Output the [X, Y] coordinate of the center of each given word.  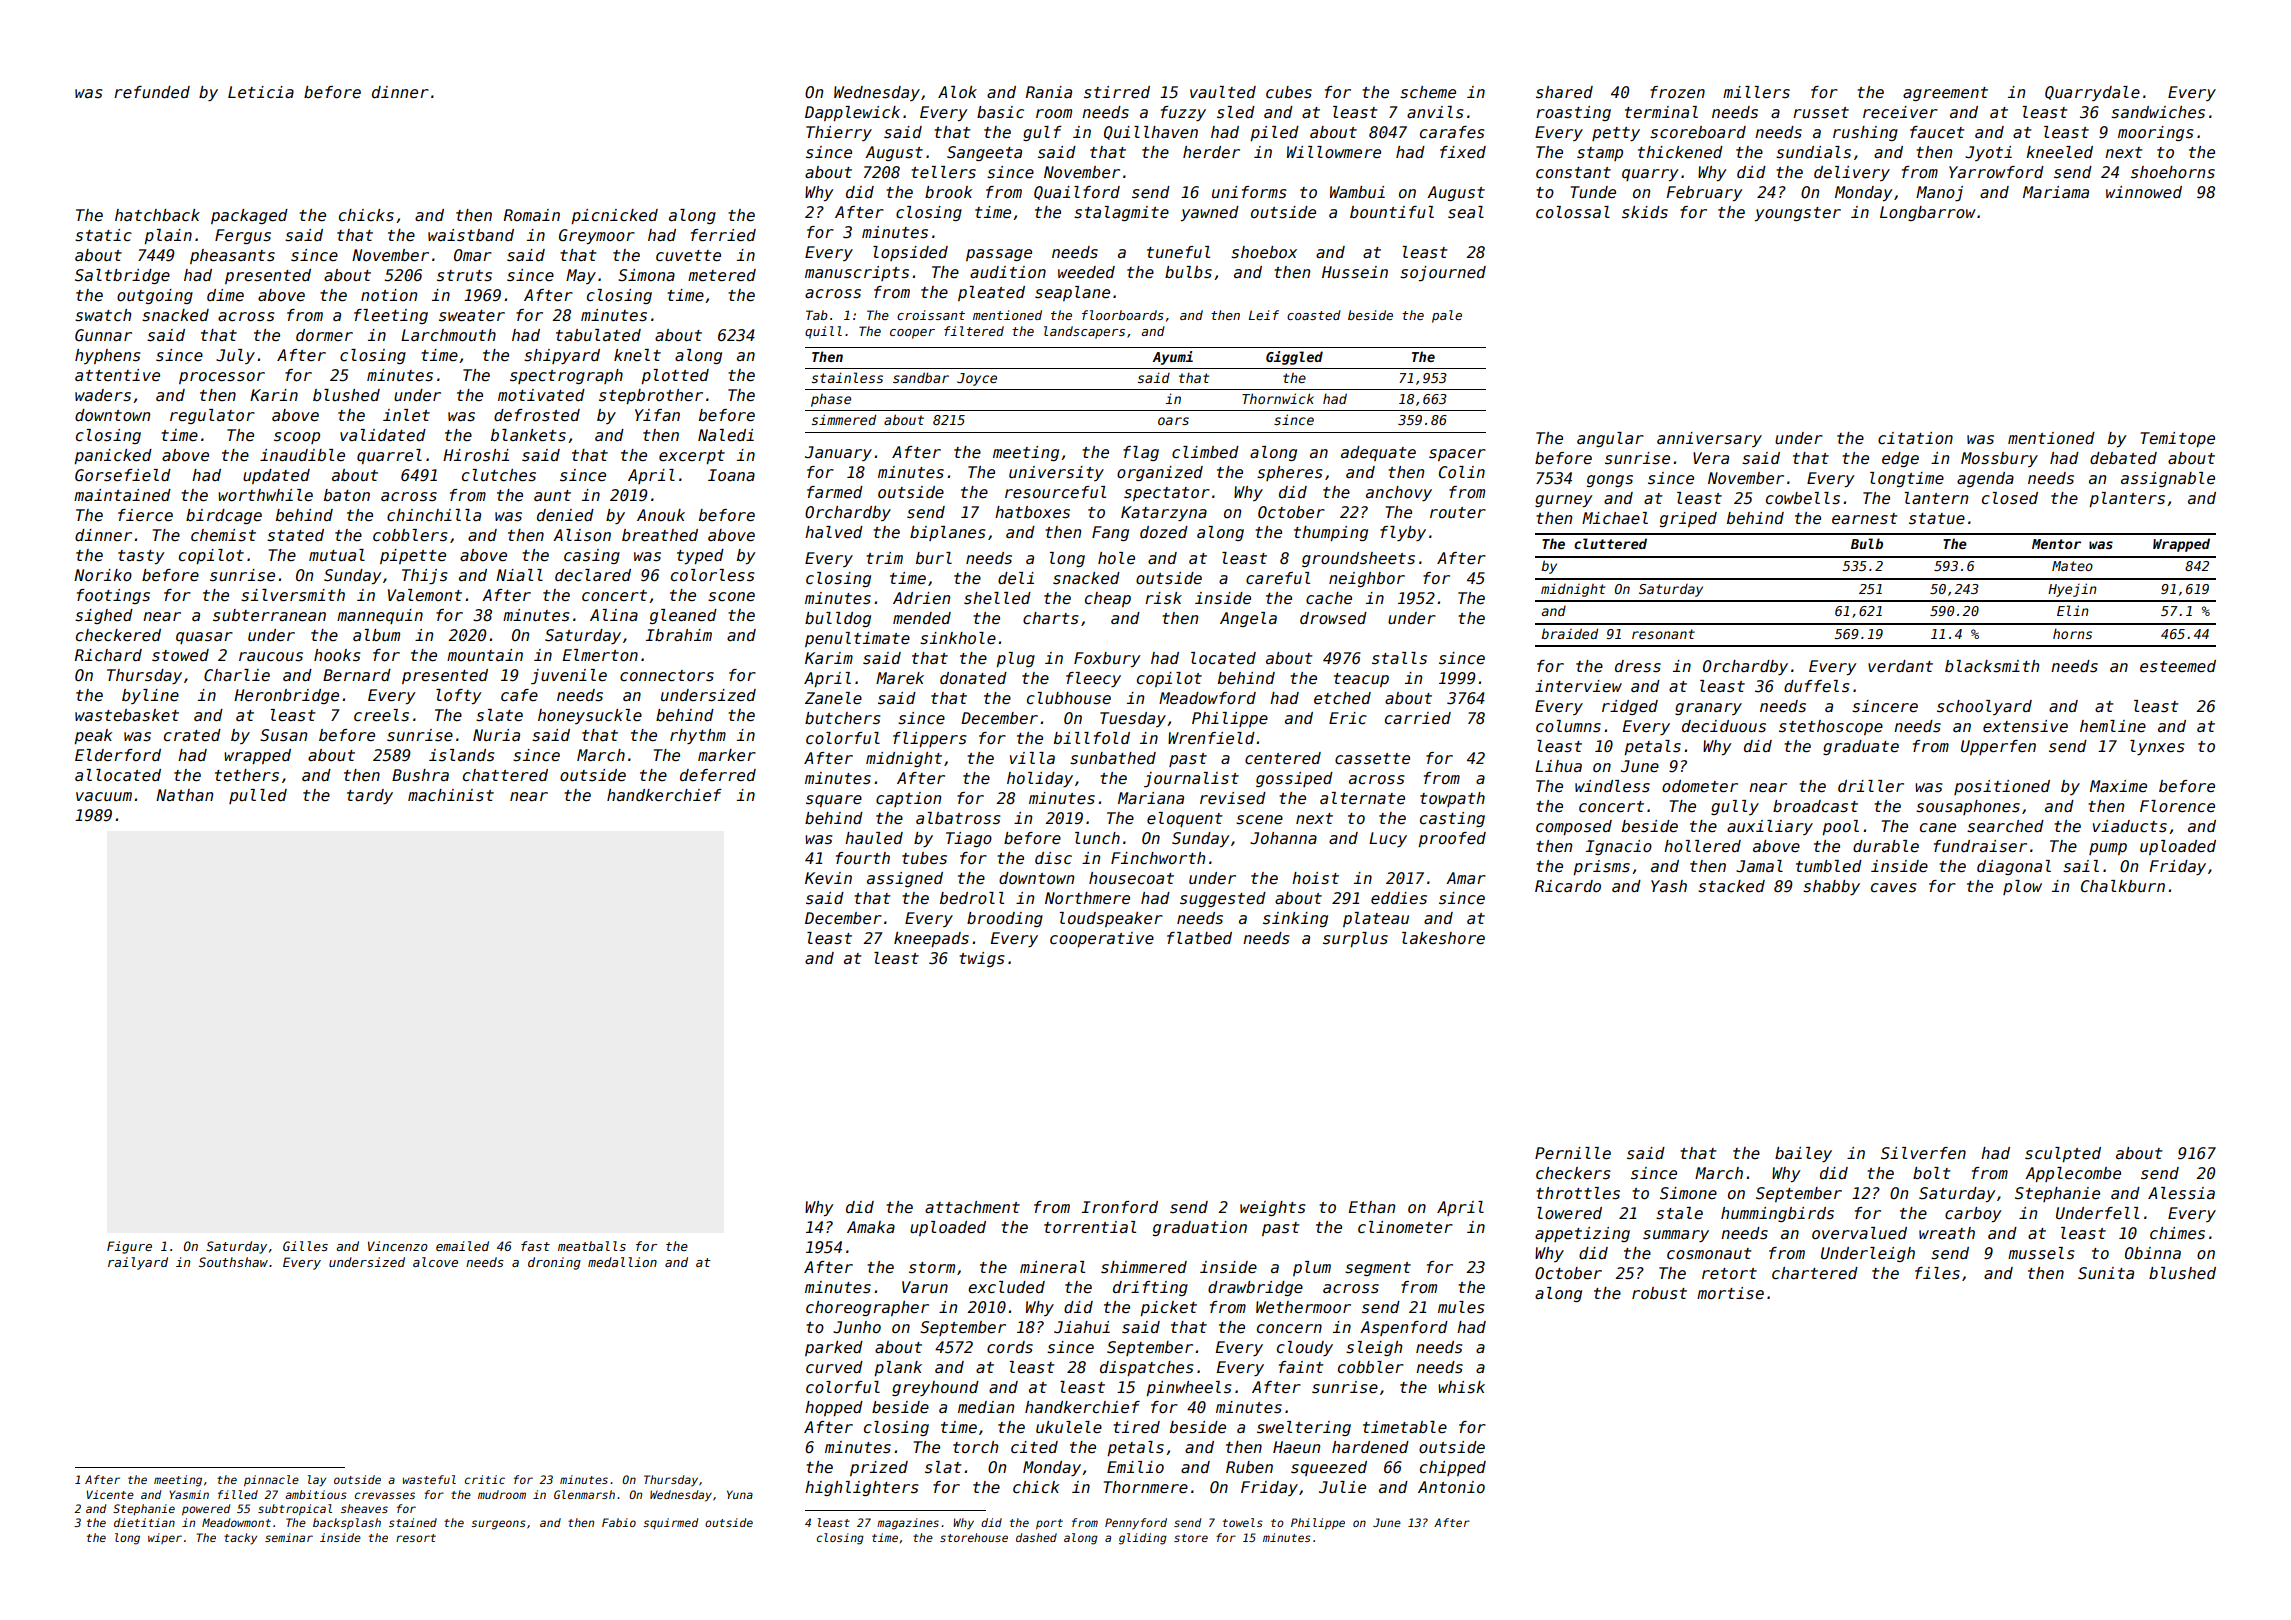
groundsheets [1358, 559]
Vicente [110, 1494]
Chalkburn [2123, 886]
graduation [1200, 1228]
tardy [370, 796]
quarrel [389, 456]
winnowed [2144, 192]
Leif [1264, 315]
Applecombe [2073, 1174]
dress [1638, 666]
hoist [1315, 878]
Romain [532, 215]
